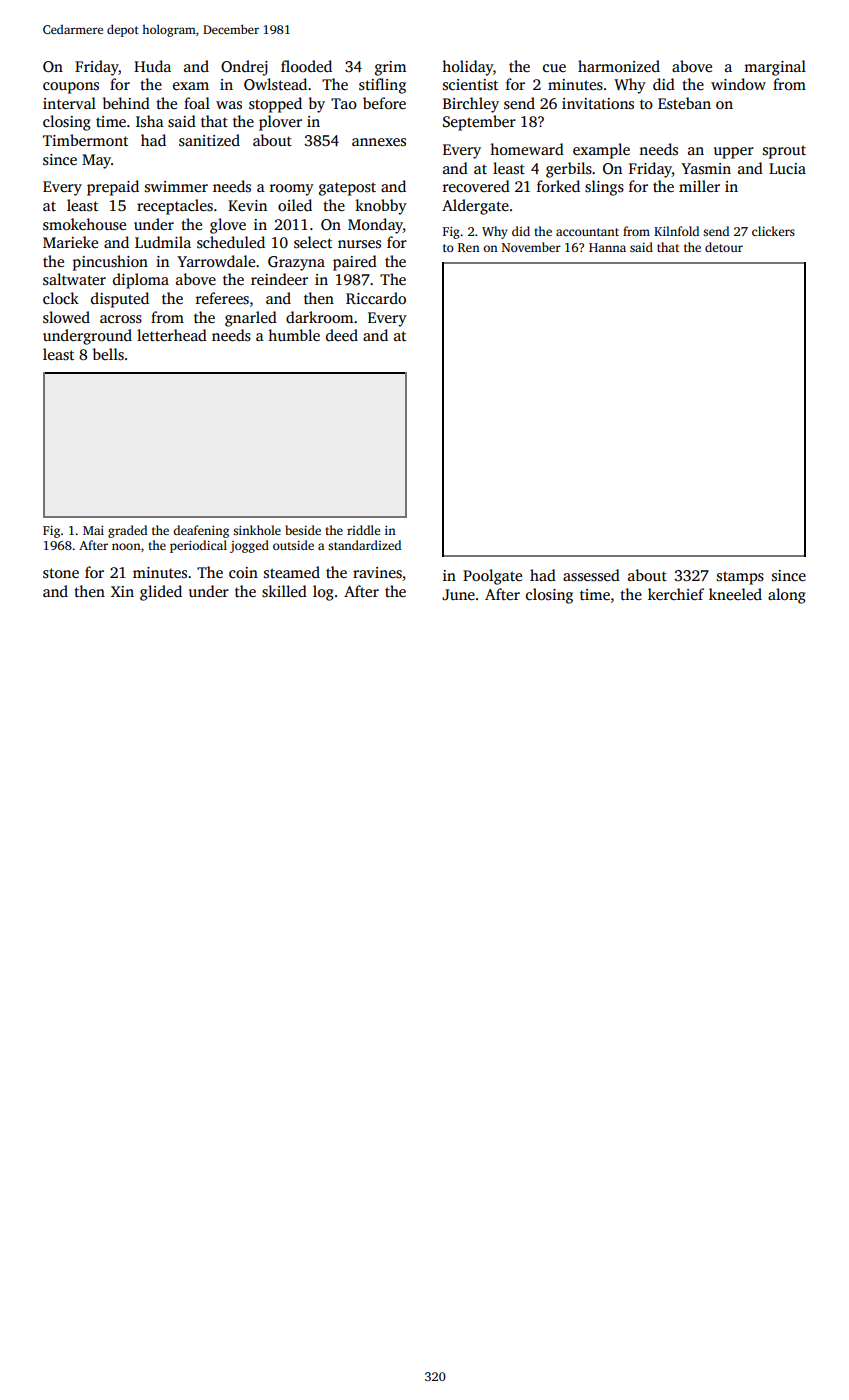 This image has width=849, height=1400. I want to click on reindeer, so click(279, 279).
